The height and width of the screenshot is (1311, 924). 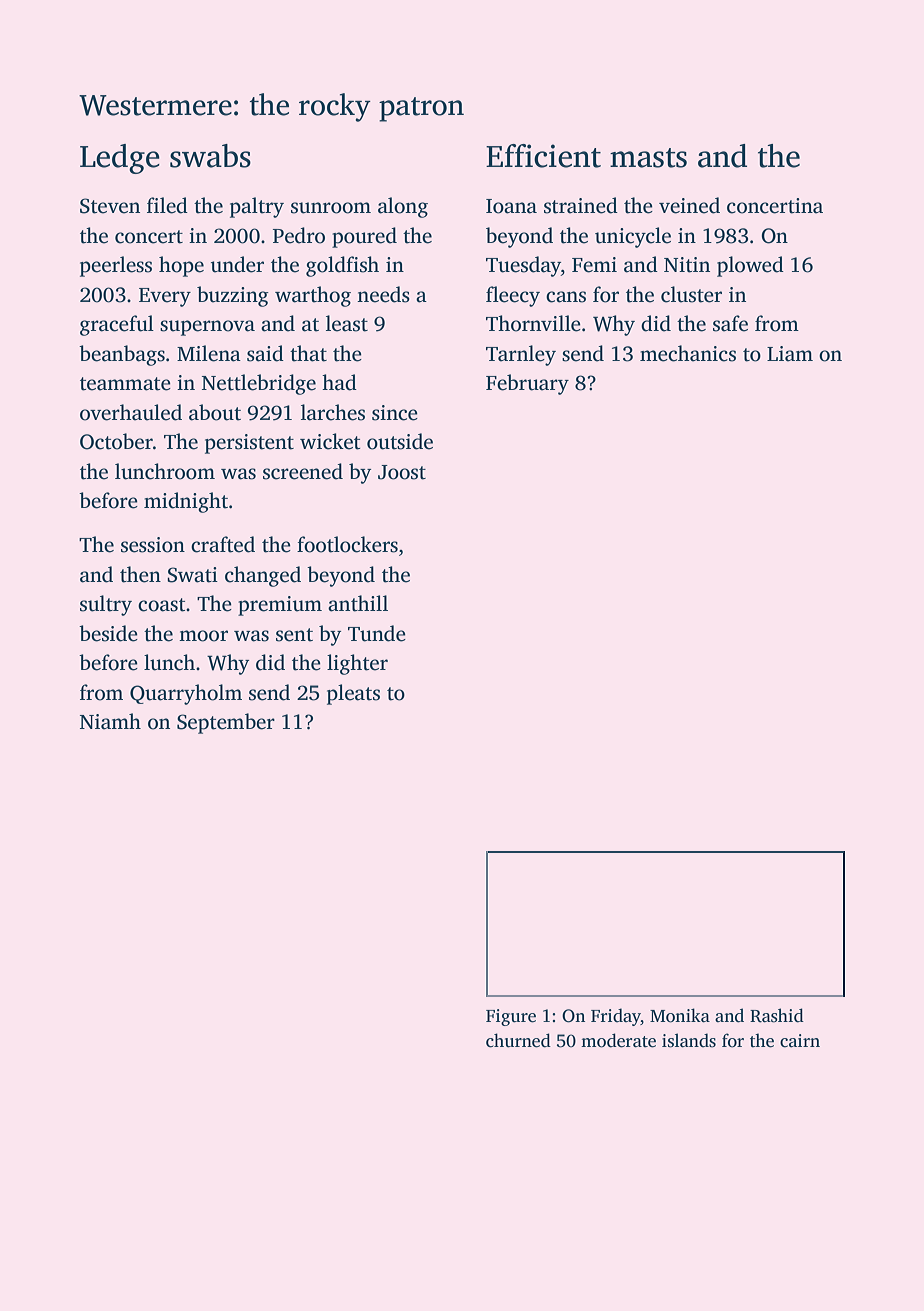 What do you see at coordinates (680, 1015) in the screenshot?
I see `Monika` at bounding box center [680, 1015].
